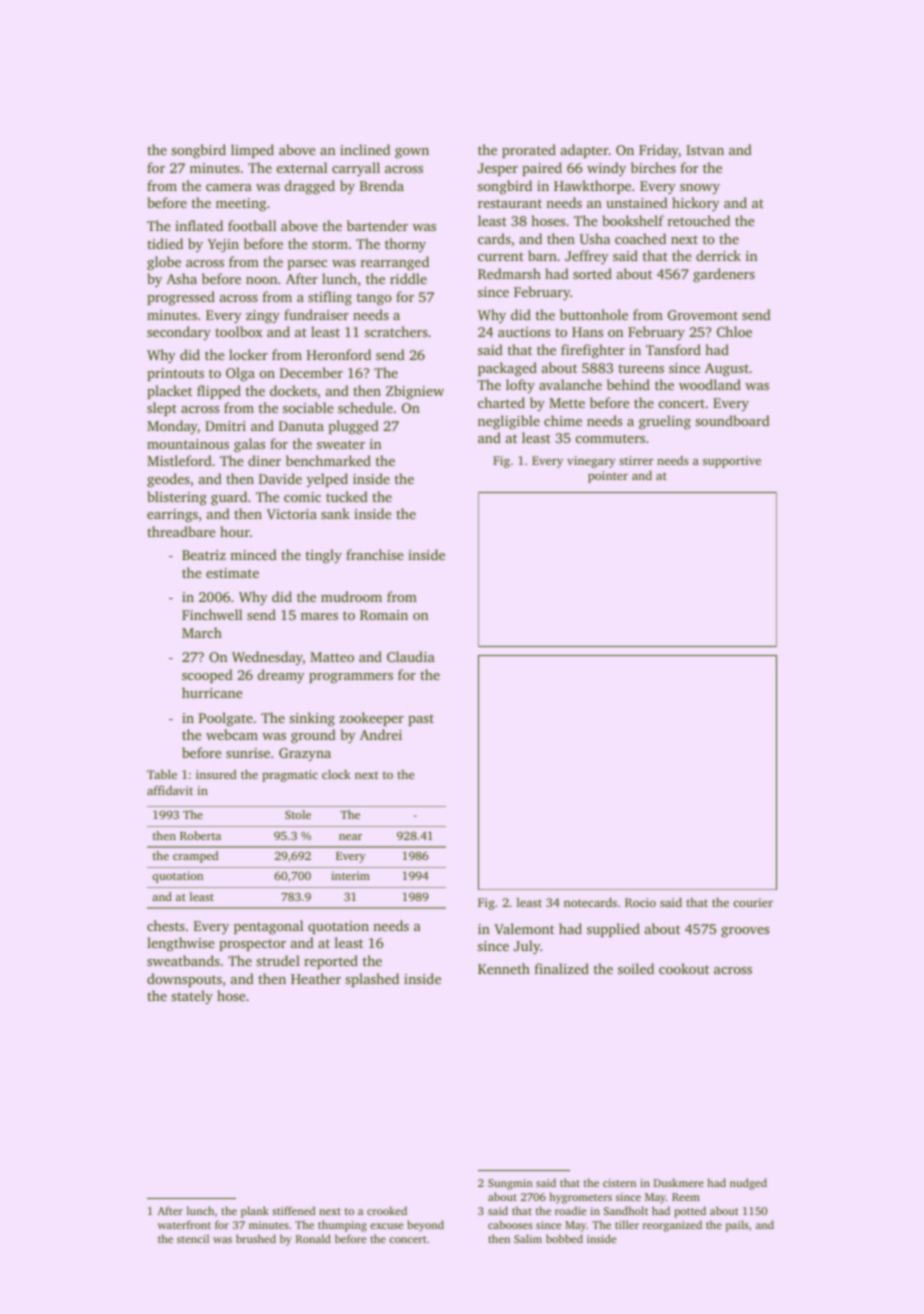  I want to click on Stole, so click(298, 814).
